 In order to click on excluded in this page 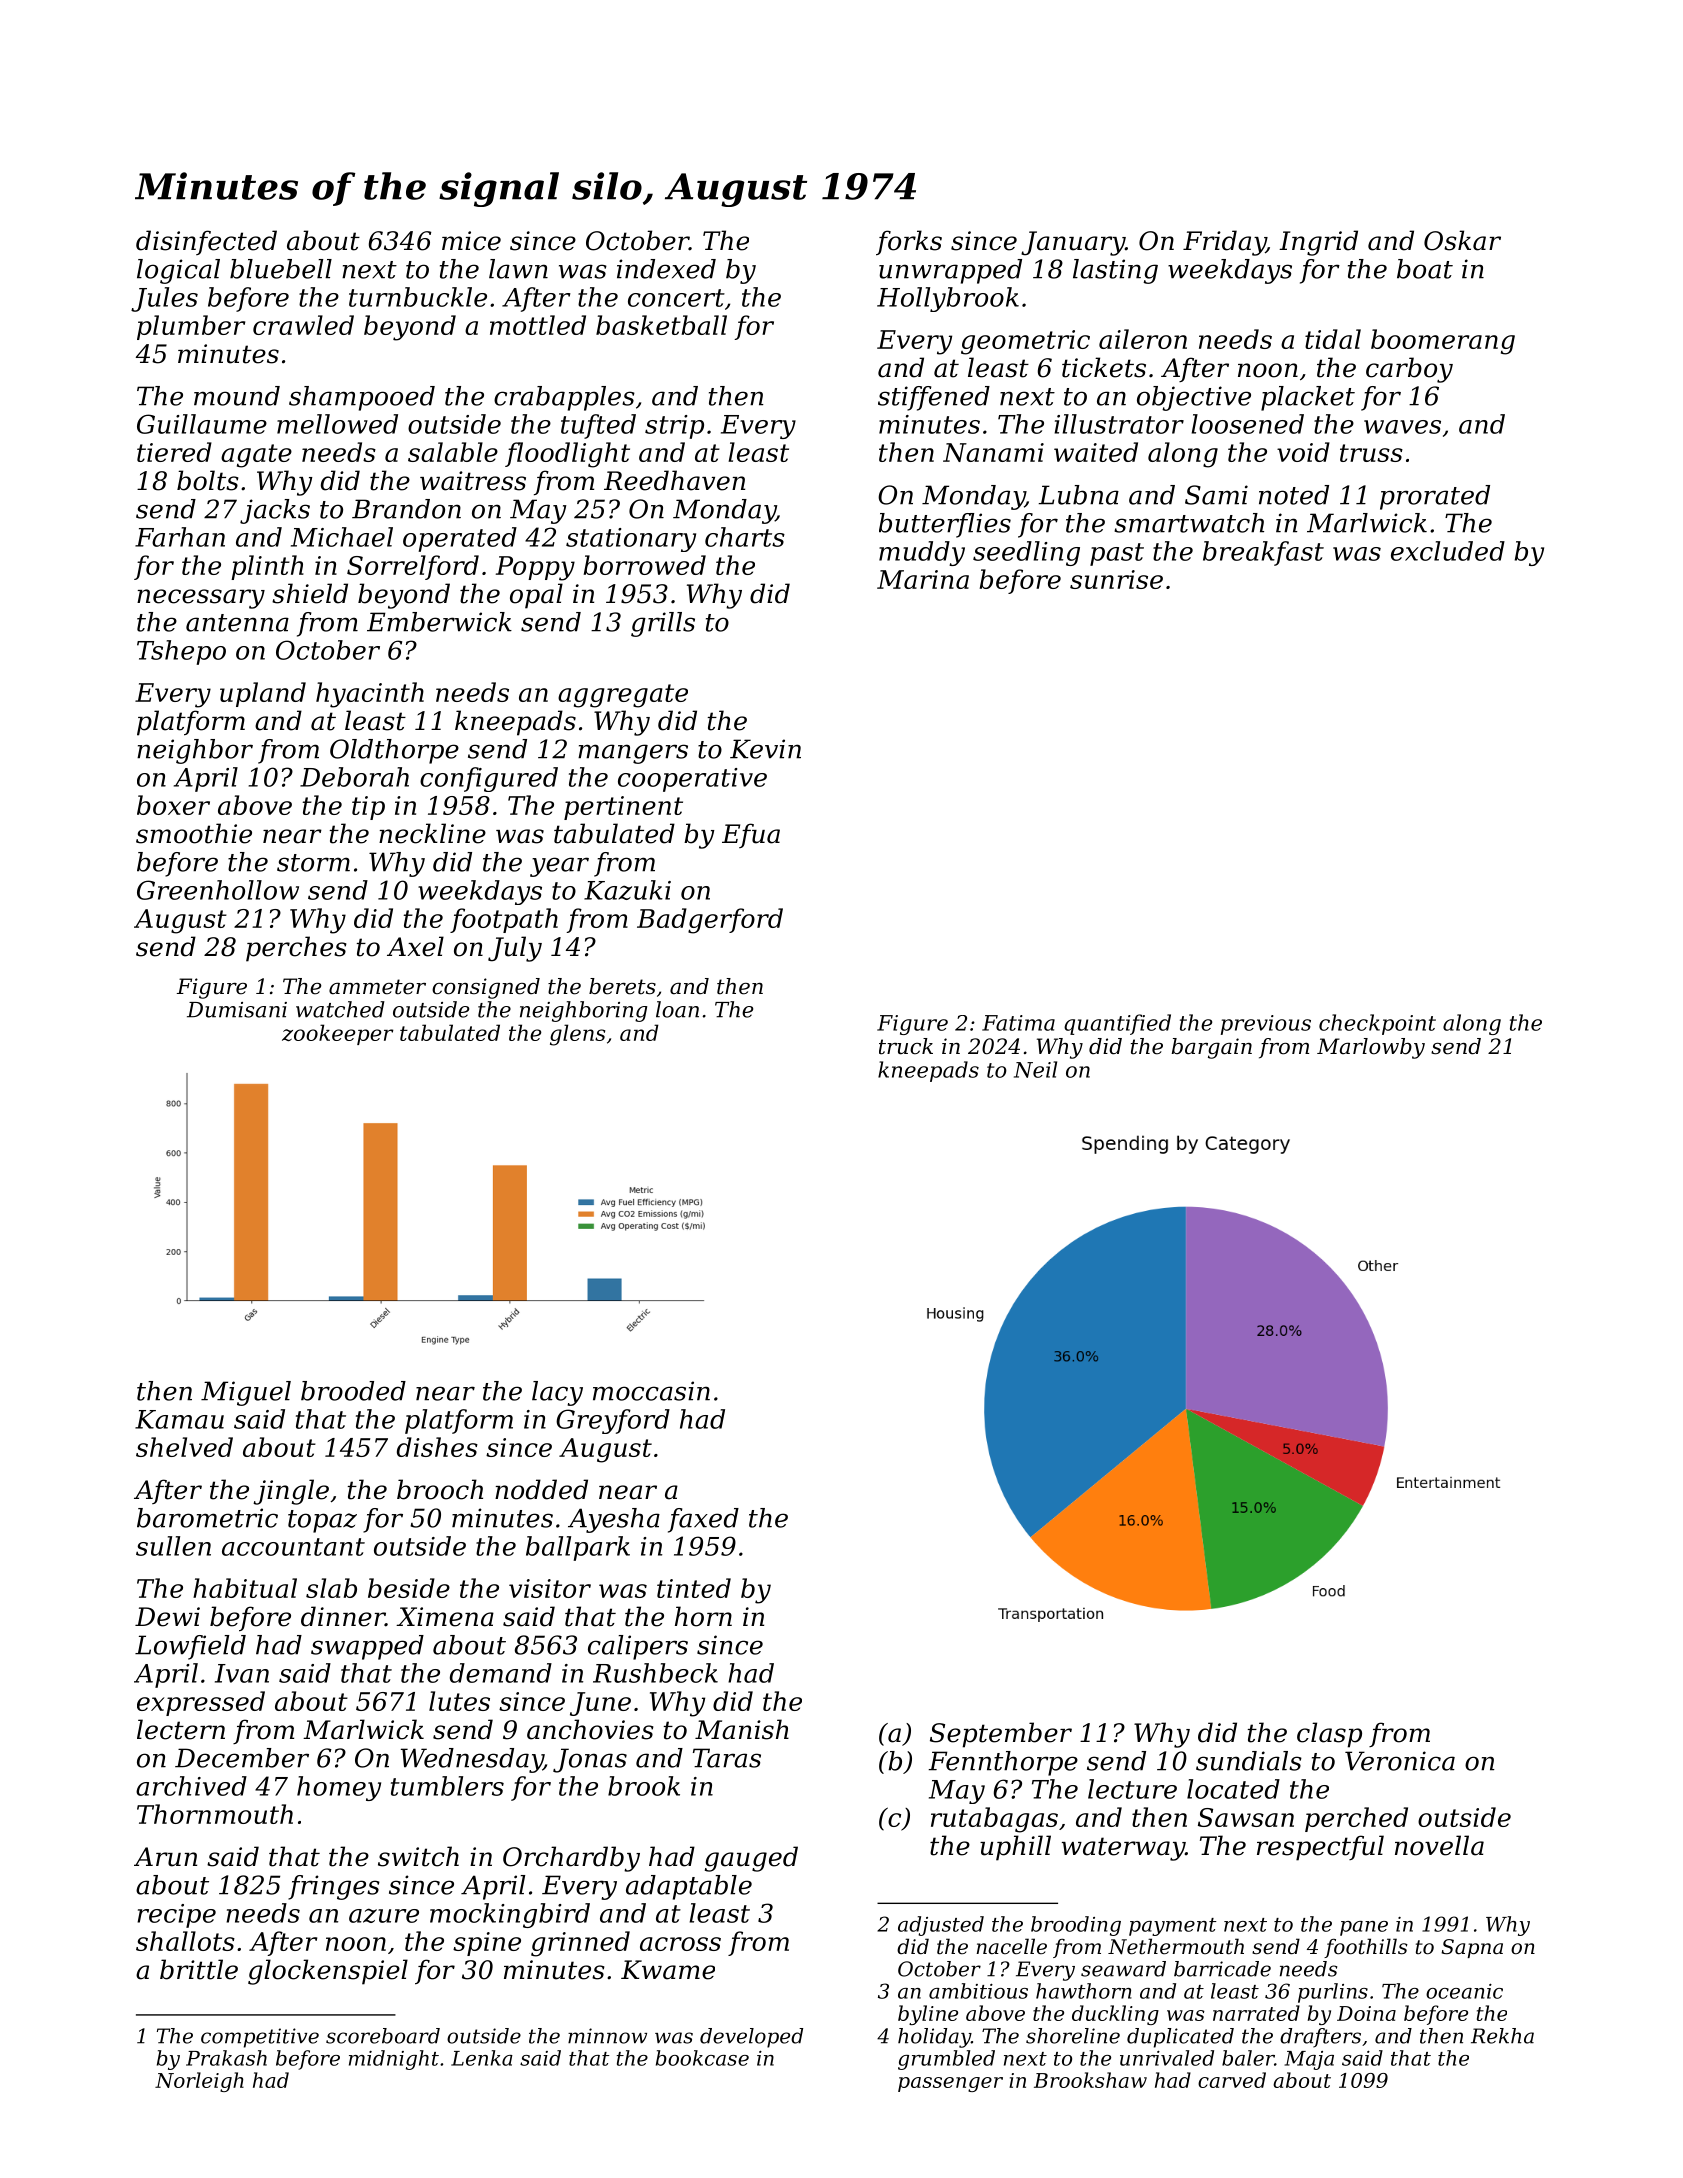, I will do `click(1448, 551)`.
